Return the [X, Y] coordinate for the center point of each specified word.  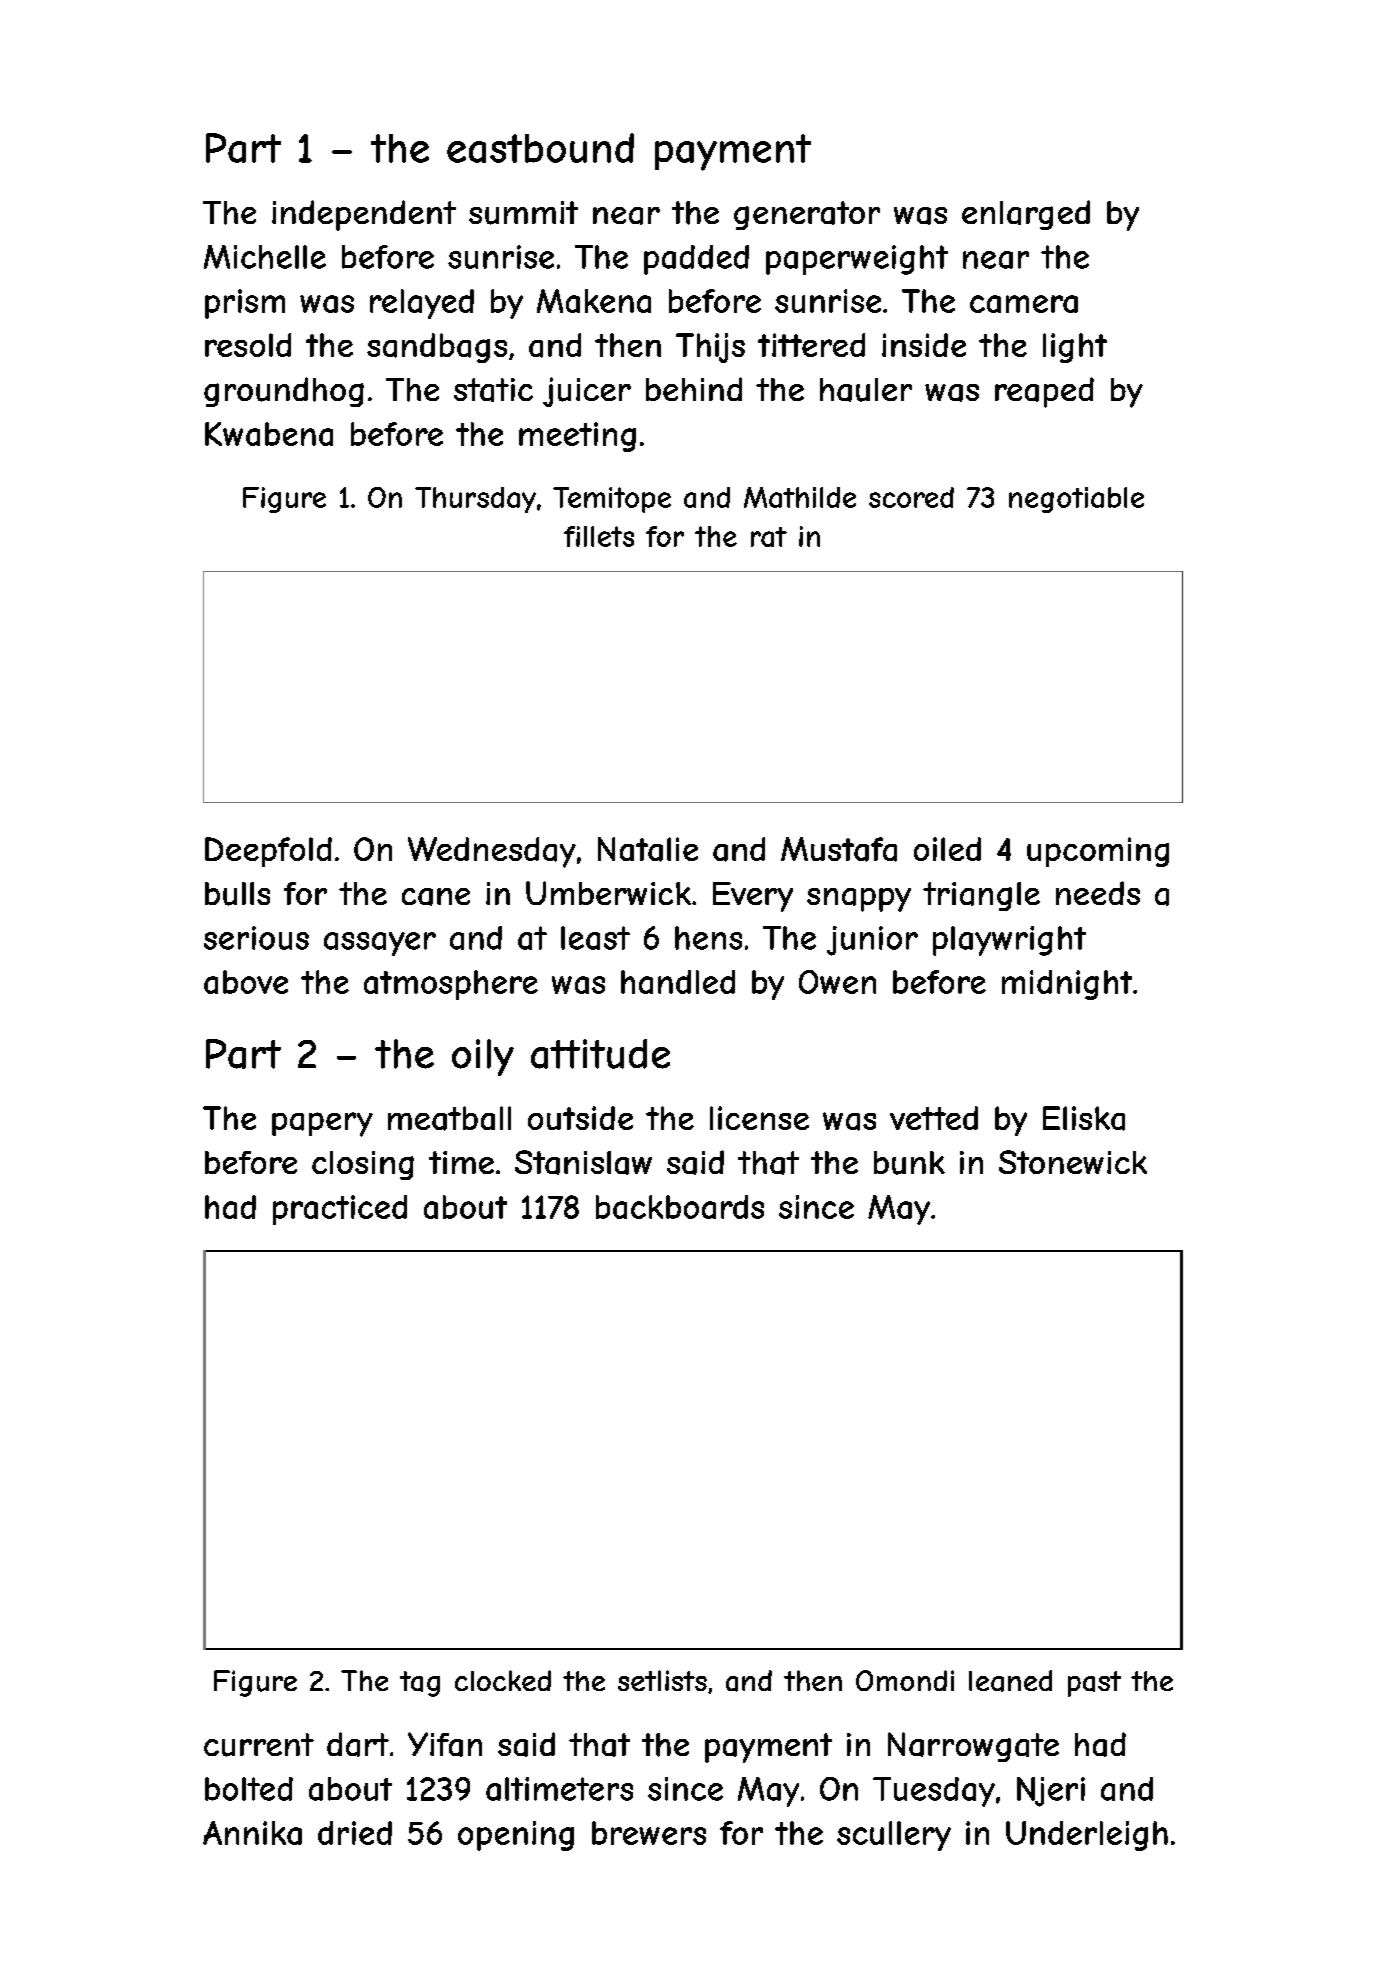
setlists [662, 1680]
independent [364, 215]
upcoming [1098, 852]
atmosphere [451, 985]
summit [523, 213]
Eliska [1084, 1118]
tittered [811, 345]
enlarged [1026, 215]
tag [420, 1684]
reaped [1044, 392]
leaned [1010, 1681]
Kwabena [269, 434]
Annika [252, 1833]
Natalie [648, 849]
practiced [340, 1210]
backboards [680, 1207]
